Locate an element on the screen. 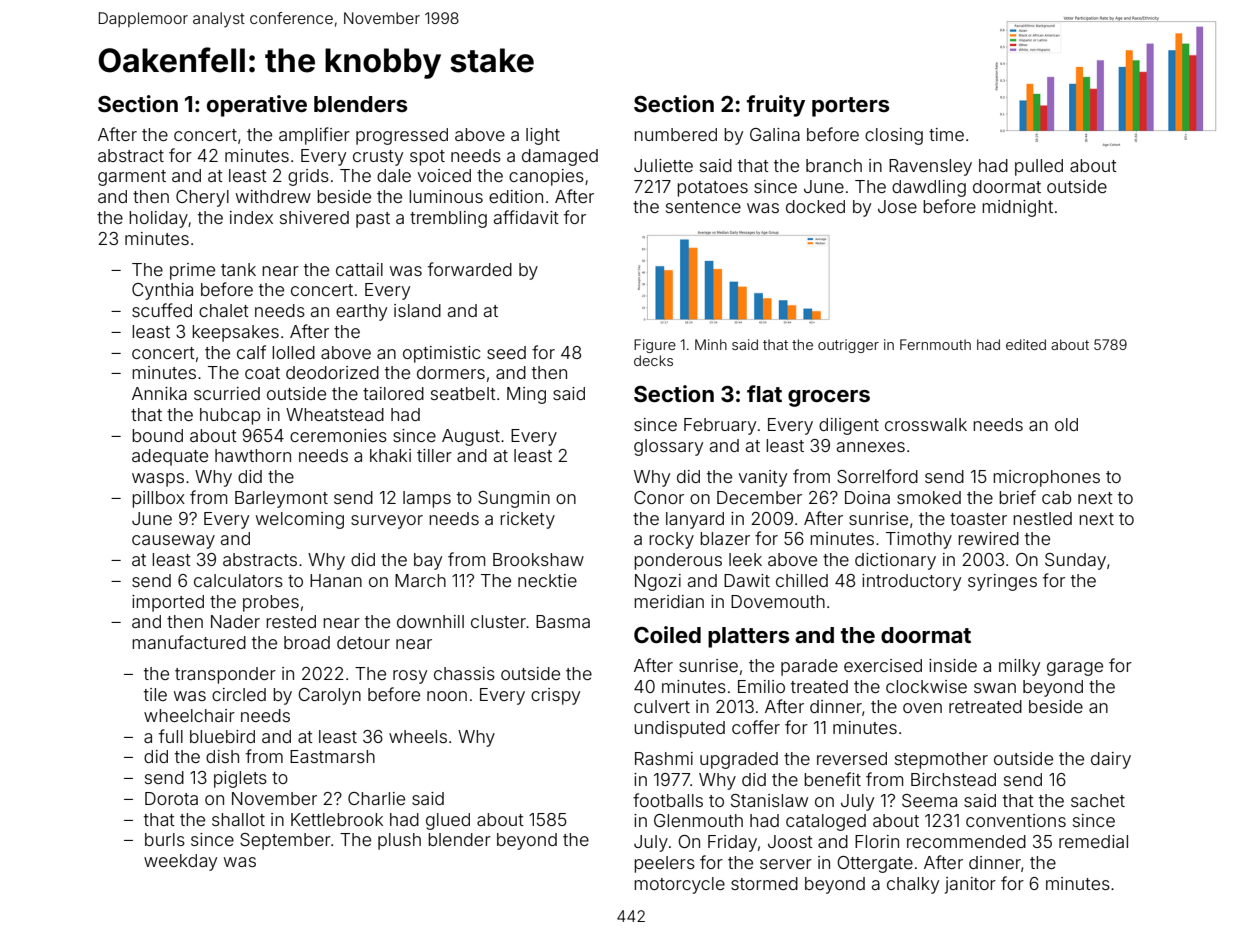  microphones is located at coordinates (1046, 478).
